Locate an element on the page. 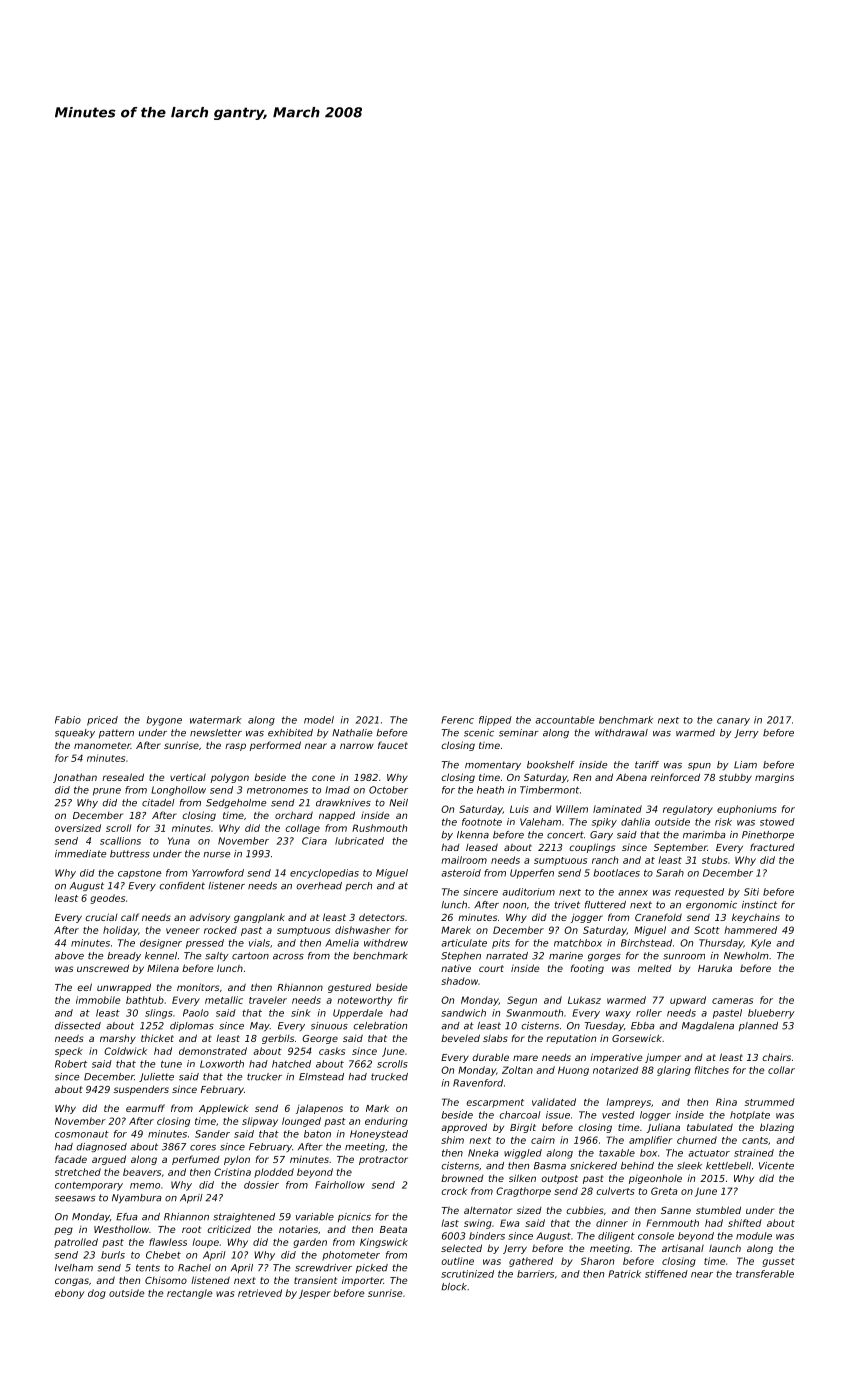 The image size is (849, 1400). heath is located at coordinates (490, 790).
